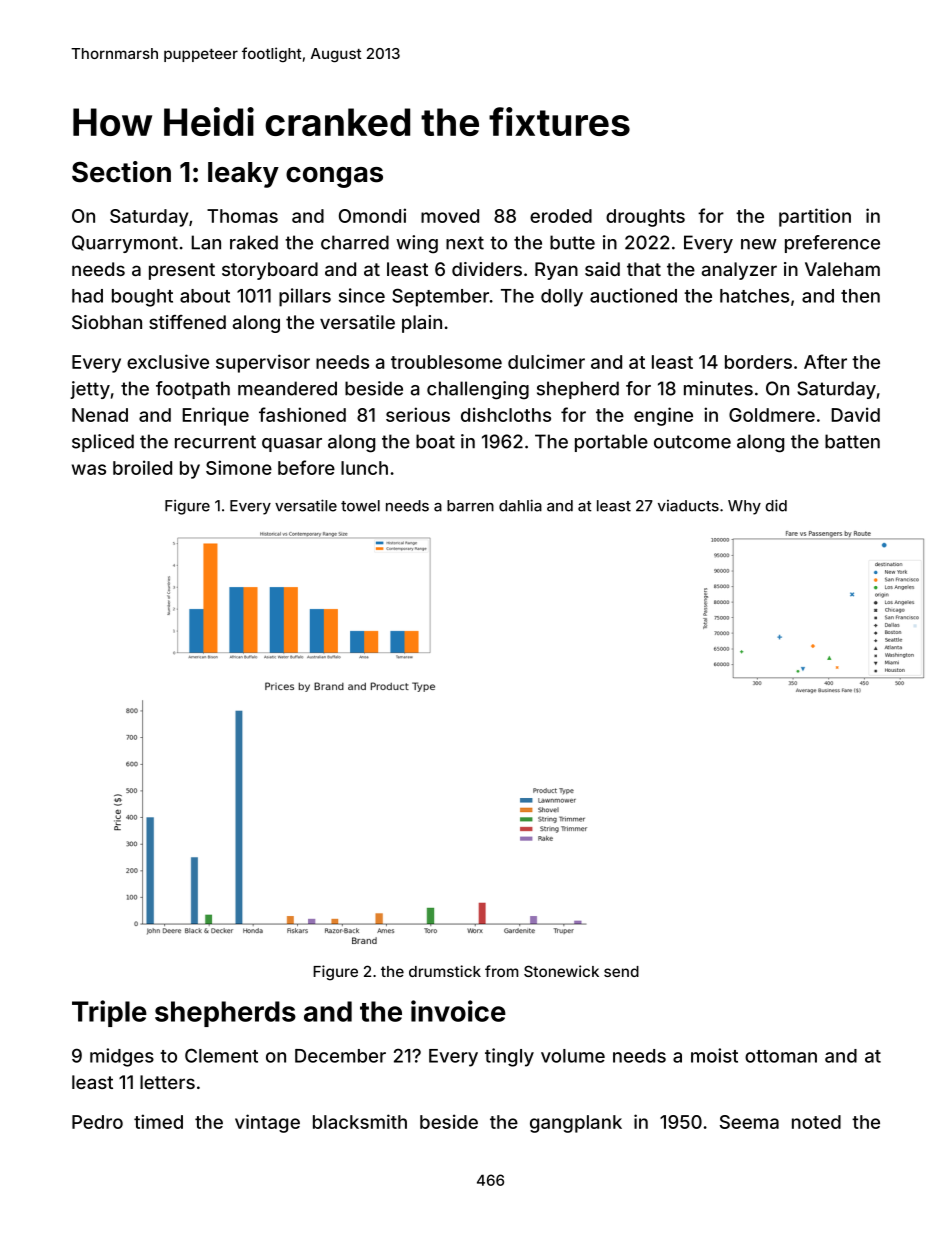 This screenshot has width=952, height=1233. Describe the element at coordinates (267, 1123) in the screenshot. I see `vintage` at that location.
